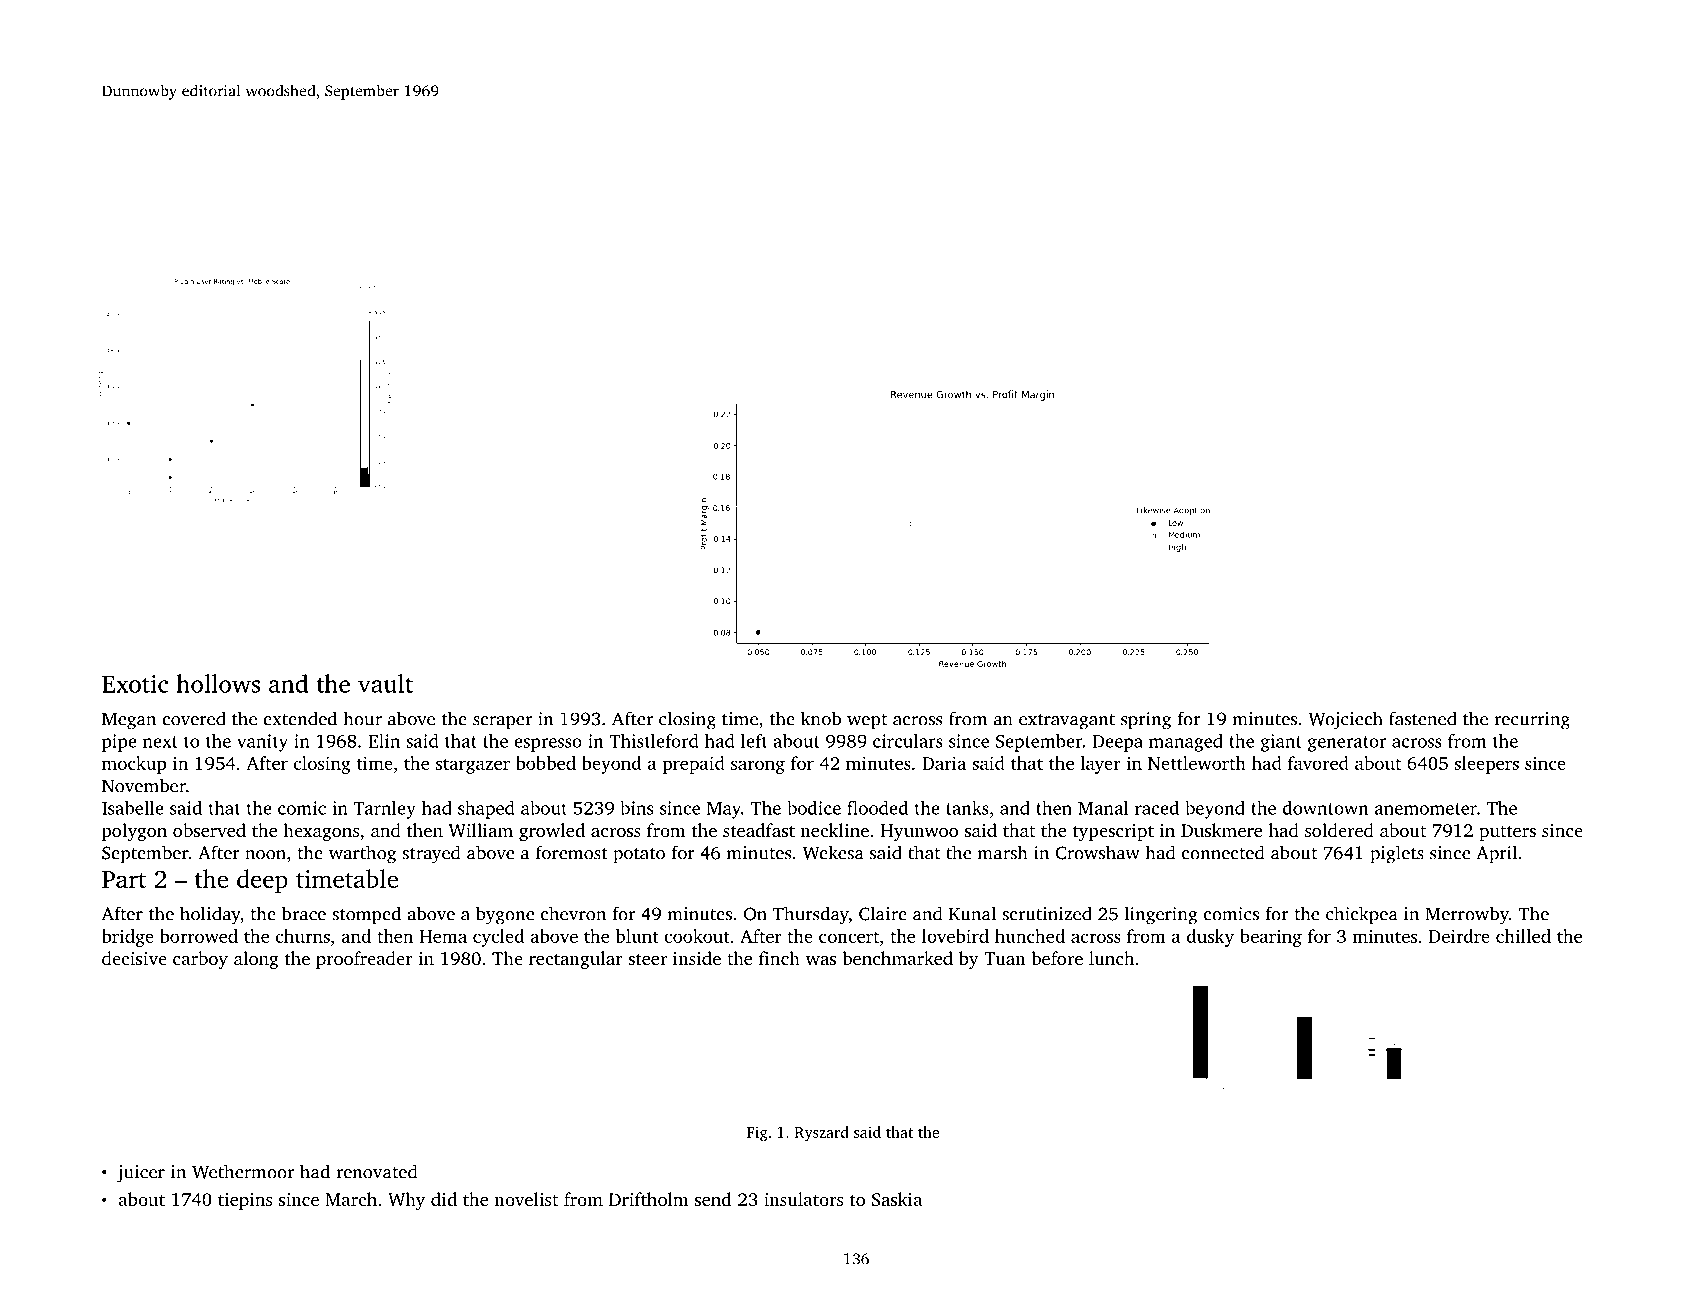 The image size is (1686, 1303). Describe the element at coordinates (385, 683) in the screenshot. I see `vault` at that location.
